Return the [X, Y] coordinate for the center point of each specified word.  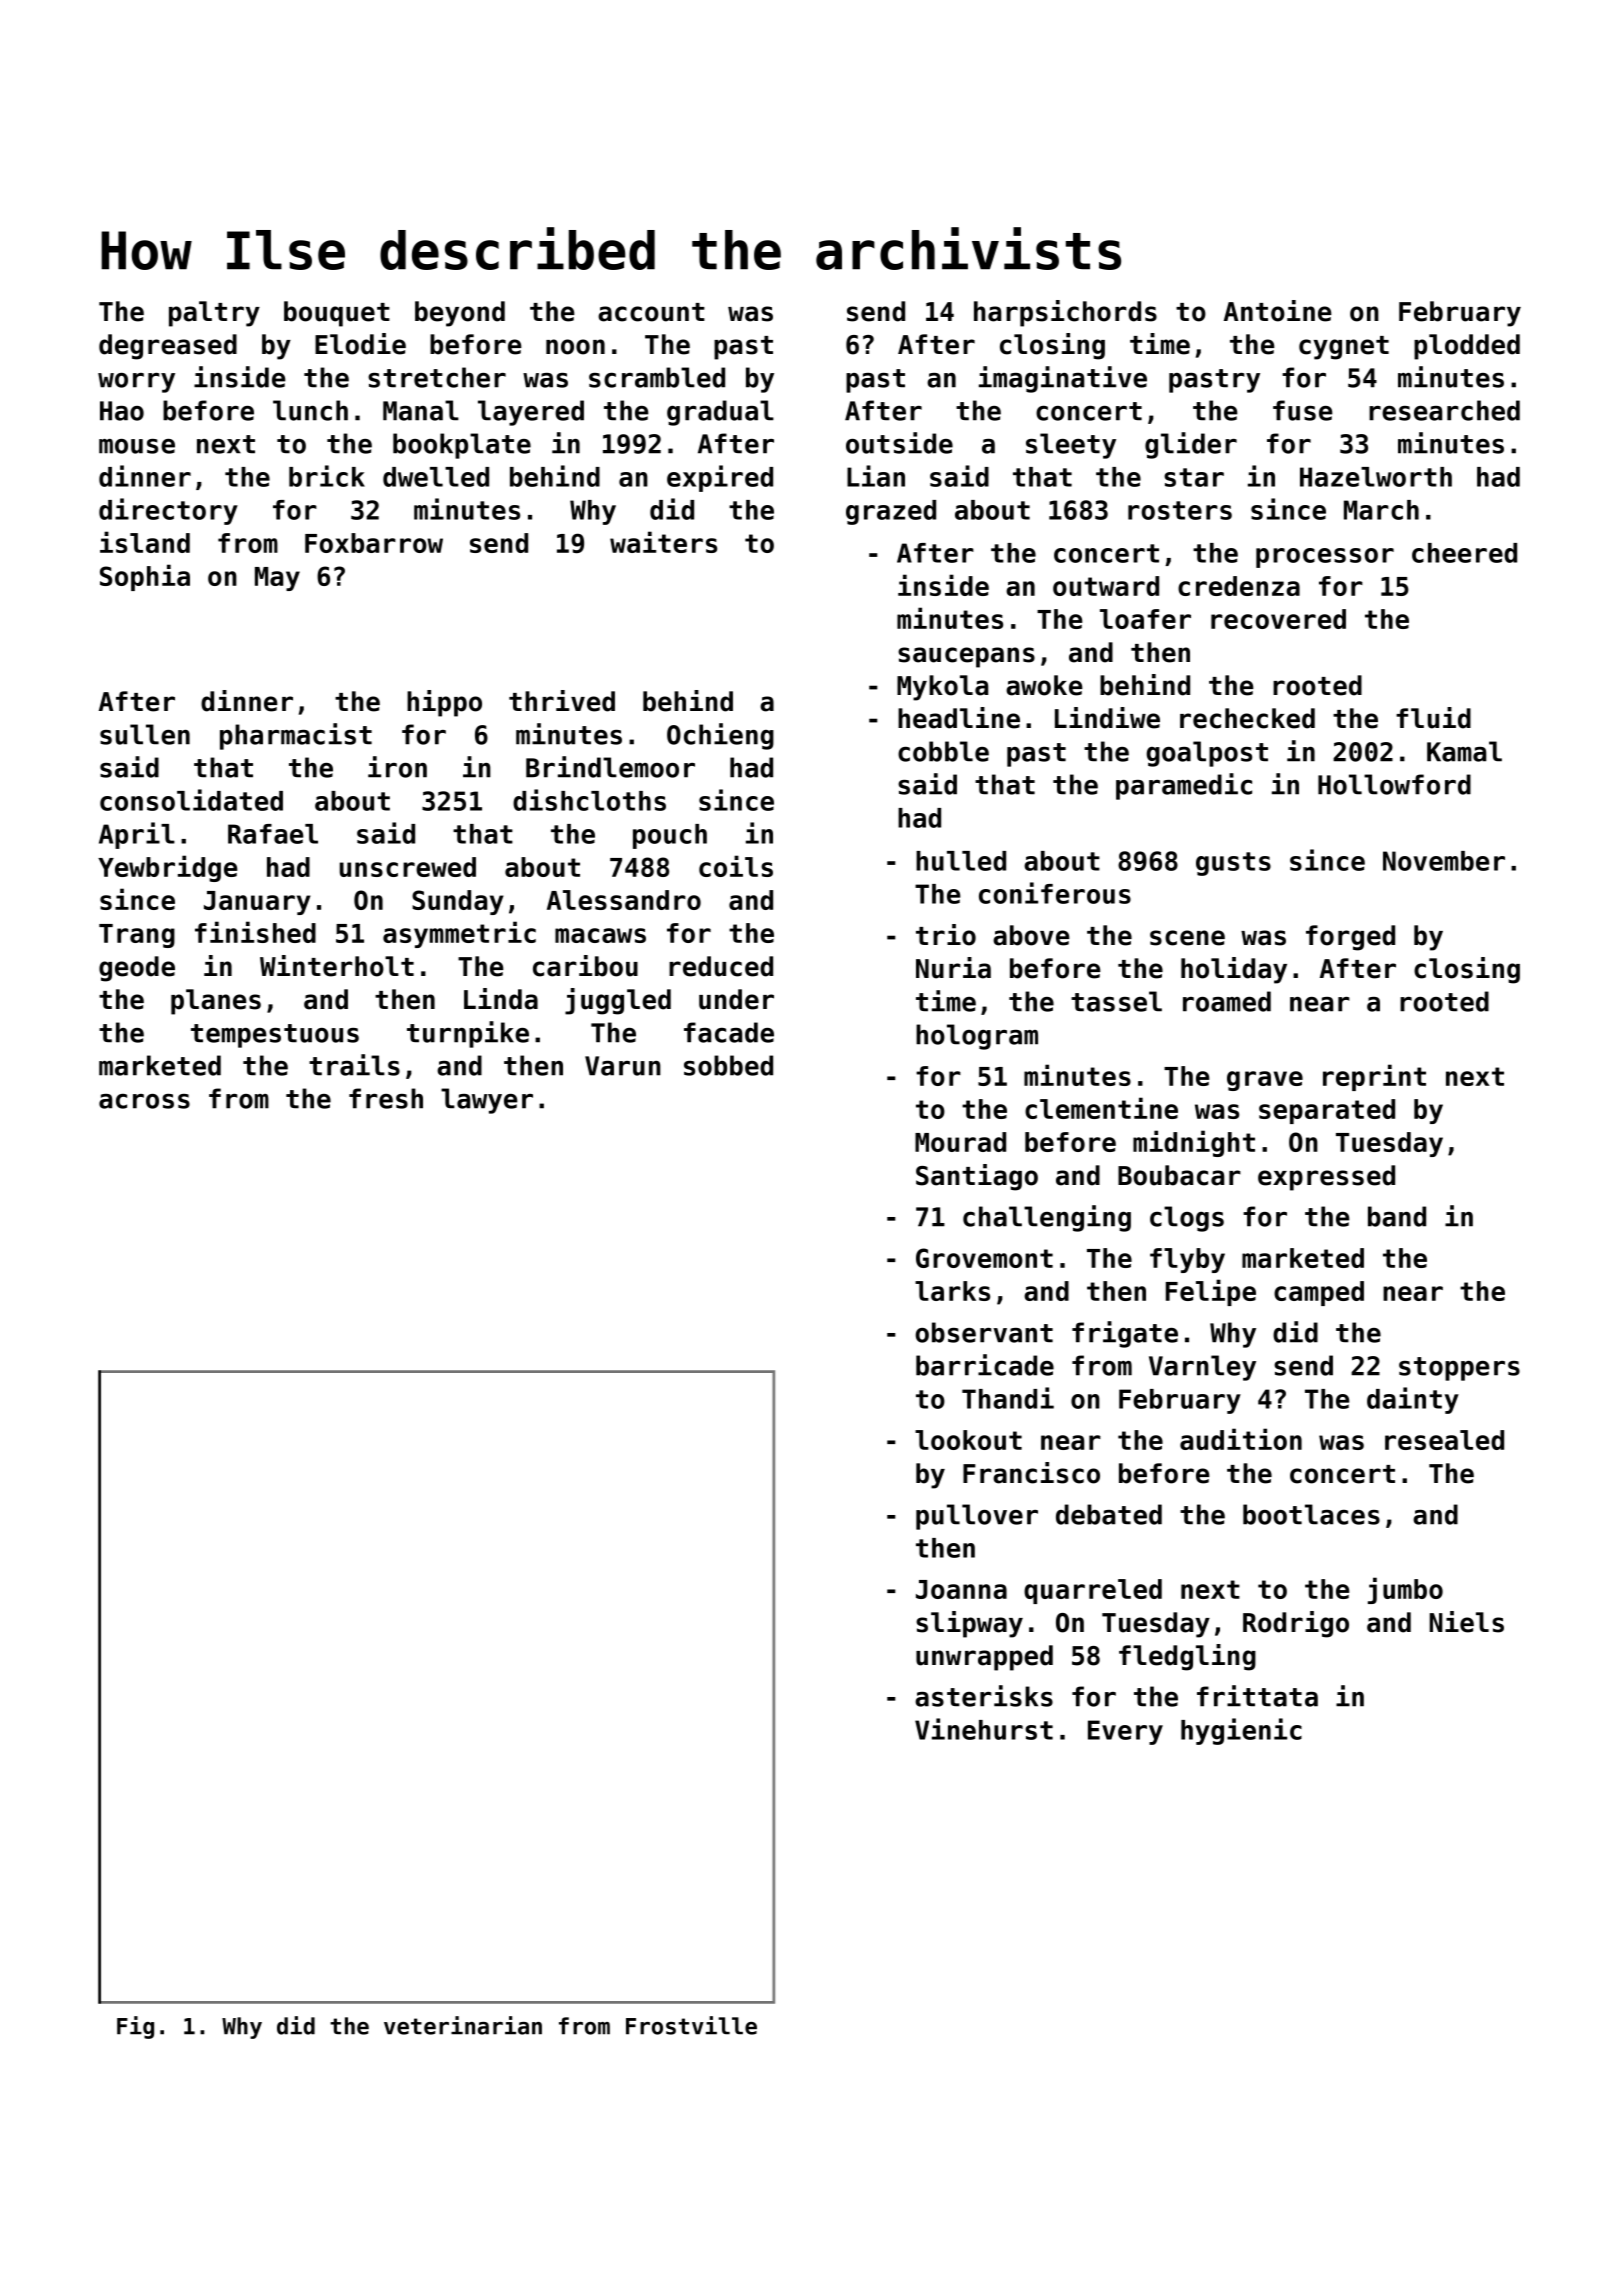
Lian [876, 476]
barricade [985, 1365]
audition [1241, 1439]
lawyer [487, 1101]
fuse [1303, 410]
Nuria [953, 968]
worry [136, 383]
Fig [135, 2027]
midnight [1194, 1143]
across [144, 1101]
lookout [968, 1440]
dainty [1413, 1400]
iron [397, 767]
